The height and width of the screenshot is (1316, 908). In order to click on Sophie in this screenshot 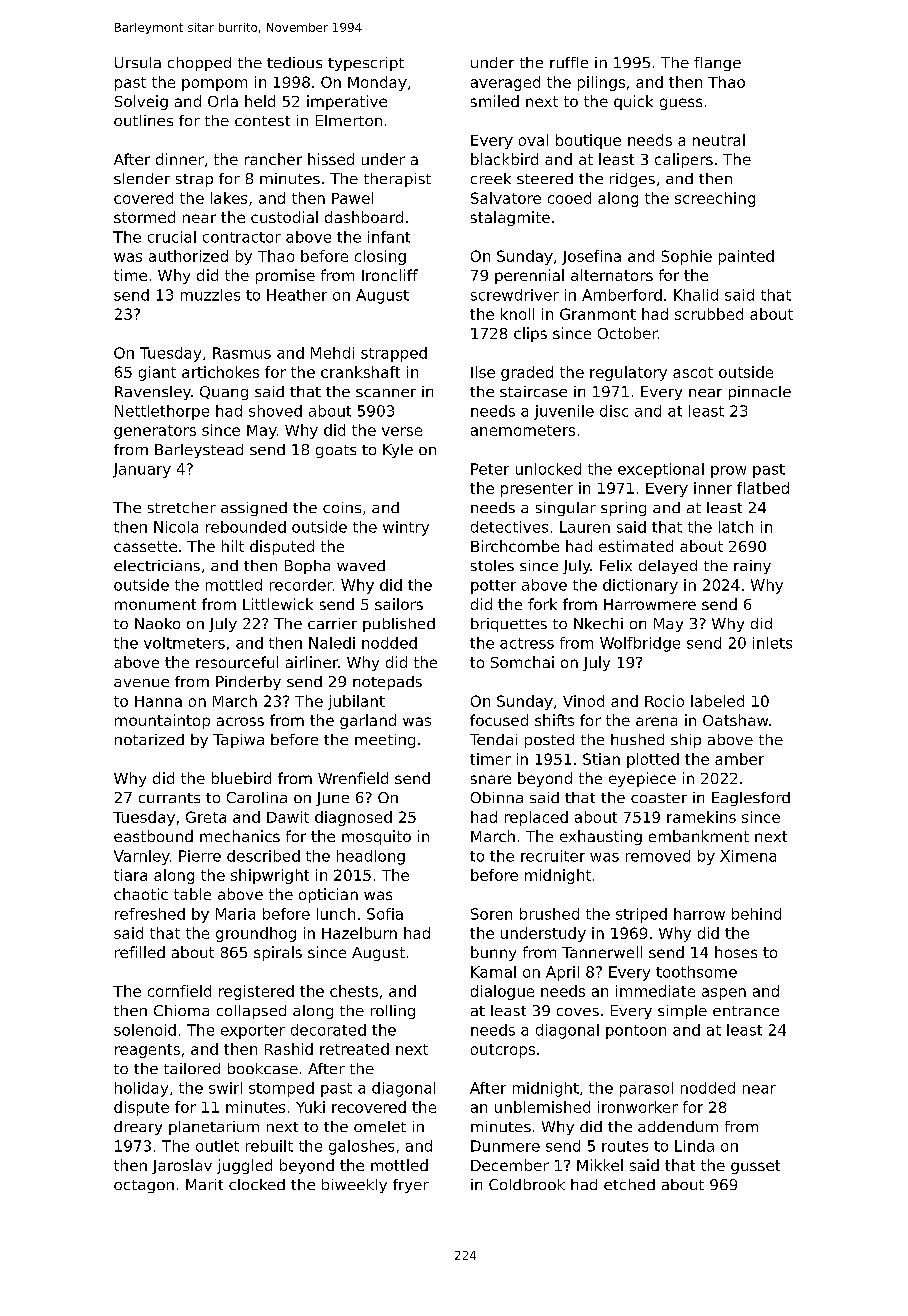, I will do `click(687, 257)`.
